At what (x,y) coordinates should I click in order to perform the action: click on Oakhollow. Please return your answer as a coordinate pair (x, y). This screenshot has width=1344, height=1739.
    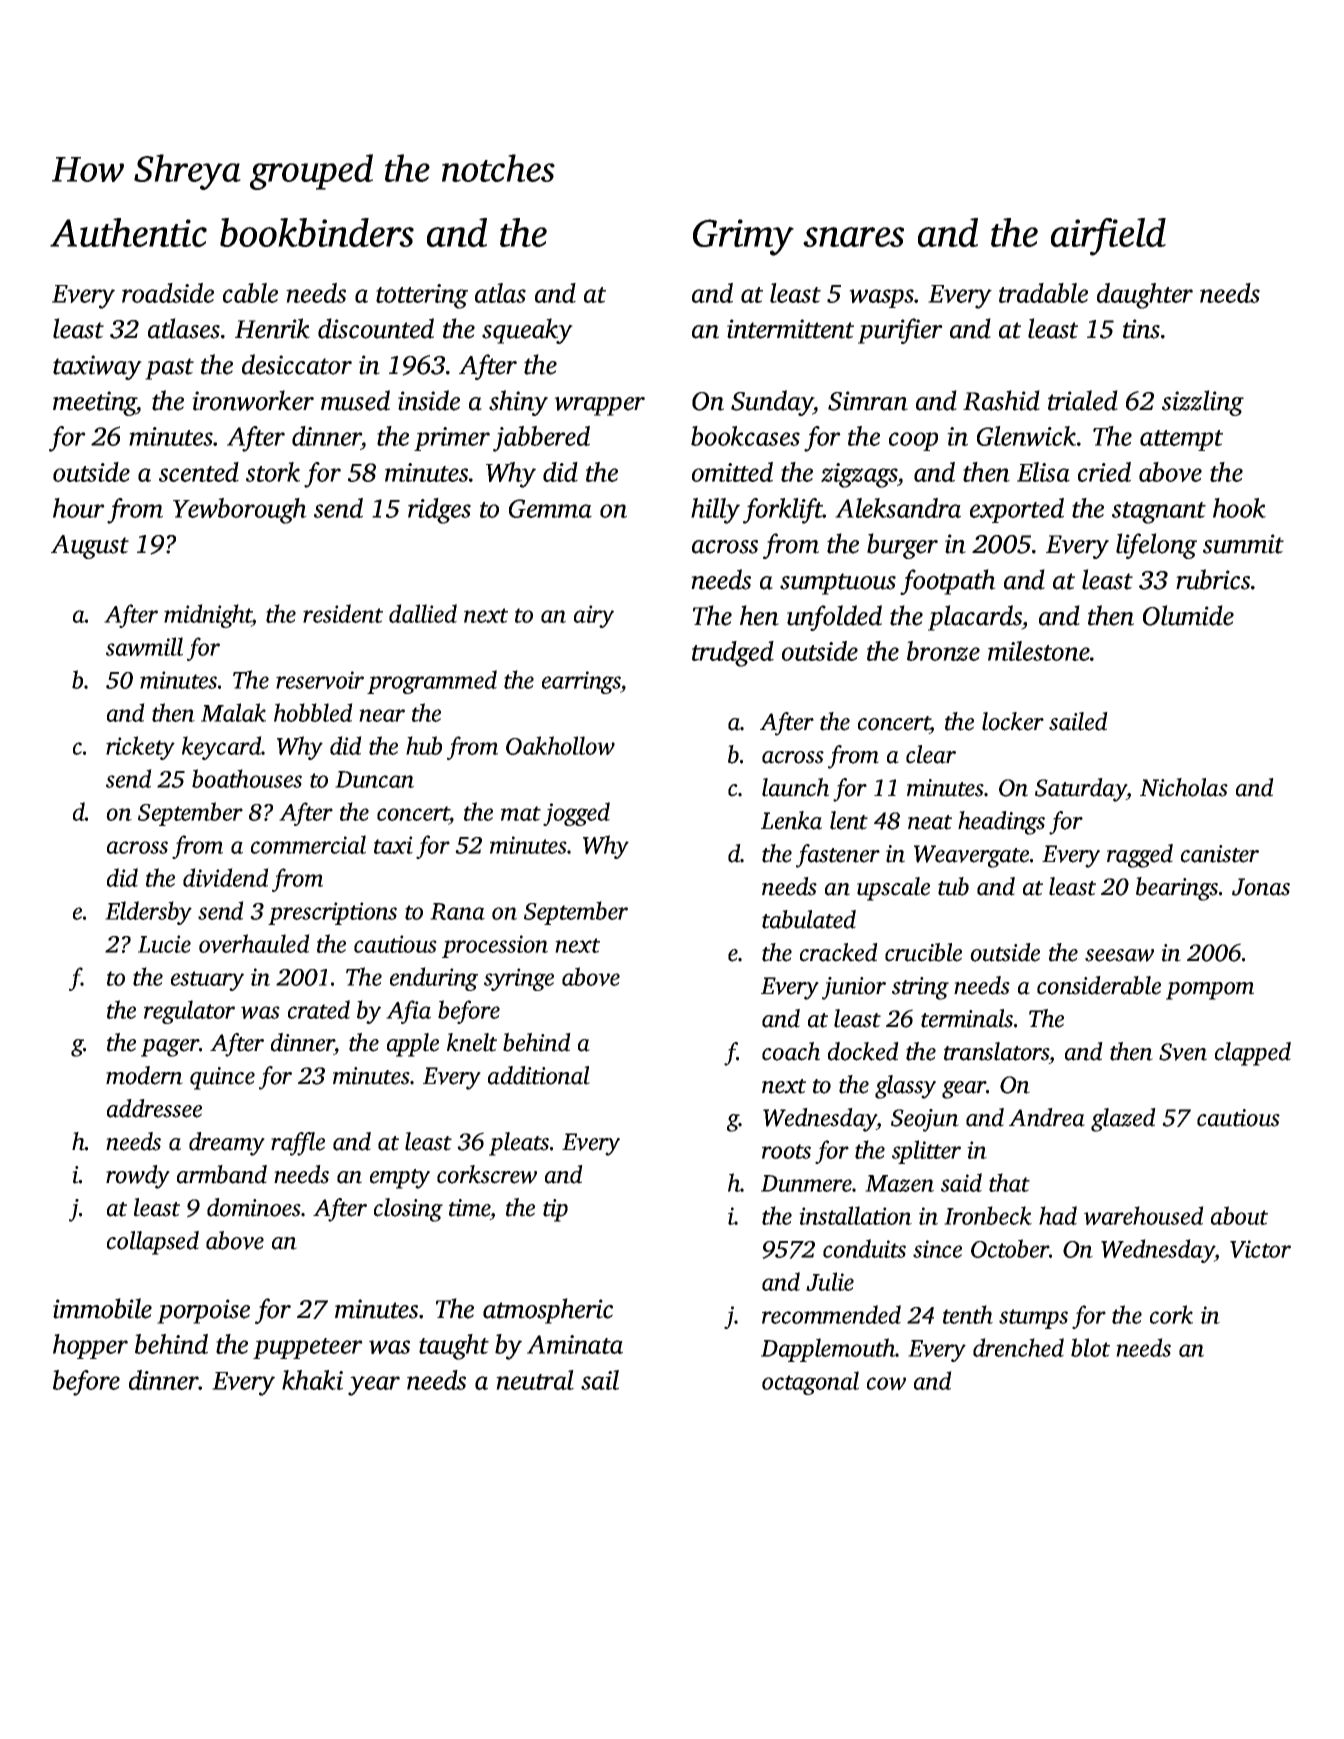
    Looking at the image, I should click on (560, 745).
